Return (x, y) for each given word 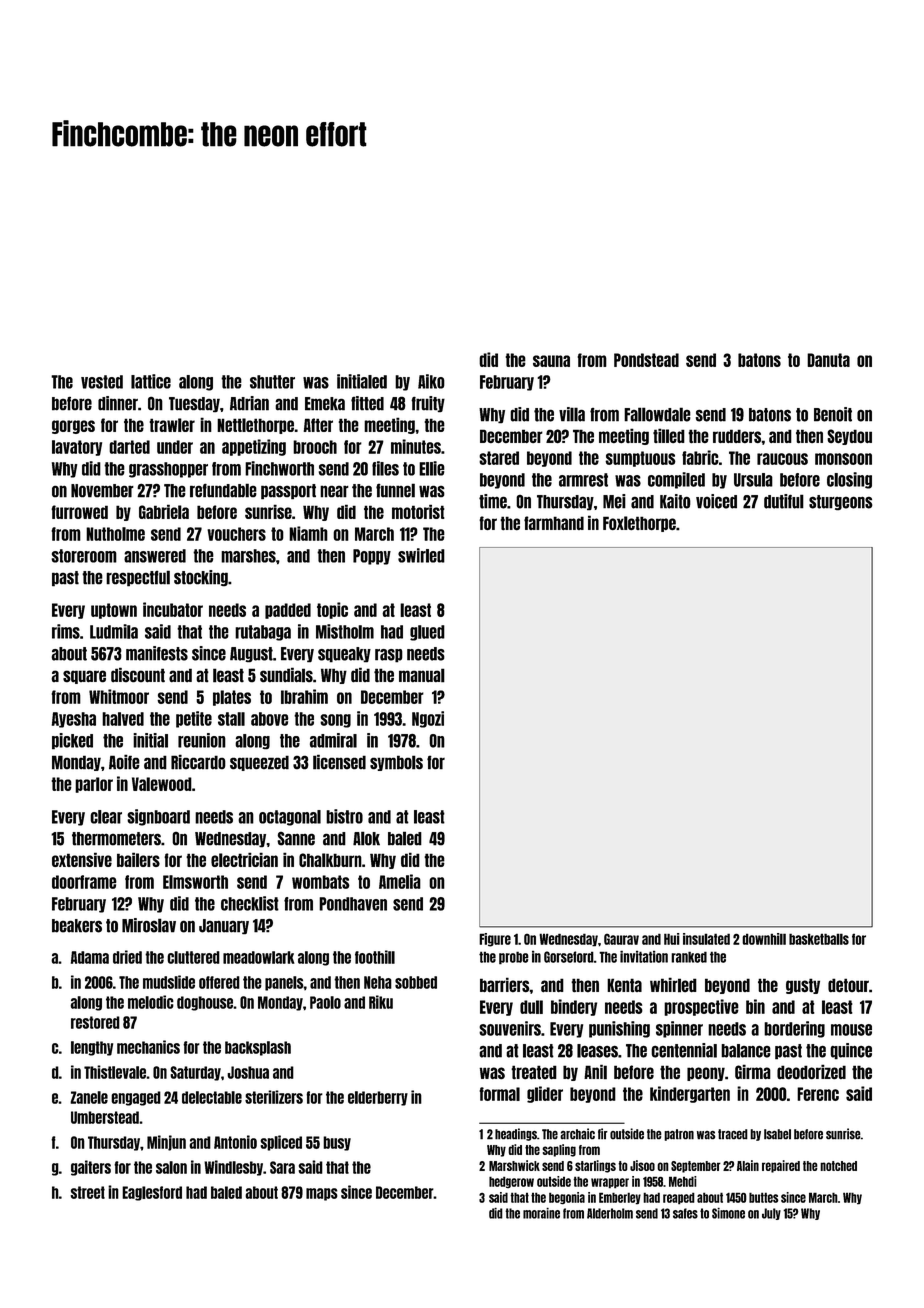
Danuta (828, 360)
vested (102, 382)
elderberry (378, 1098)
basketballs (819, 939)
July (771, 1214)
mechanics (148, 1047)
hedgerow (511, 1182)
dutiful (784, 501)
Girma (753, 1071)
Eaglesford (152, 1193)
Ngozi (428, 719)
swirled (421, 555)
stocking (201, 578)
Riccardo (198, 762)
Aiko (431, 381)
